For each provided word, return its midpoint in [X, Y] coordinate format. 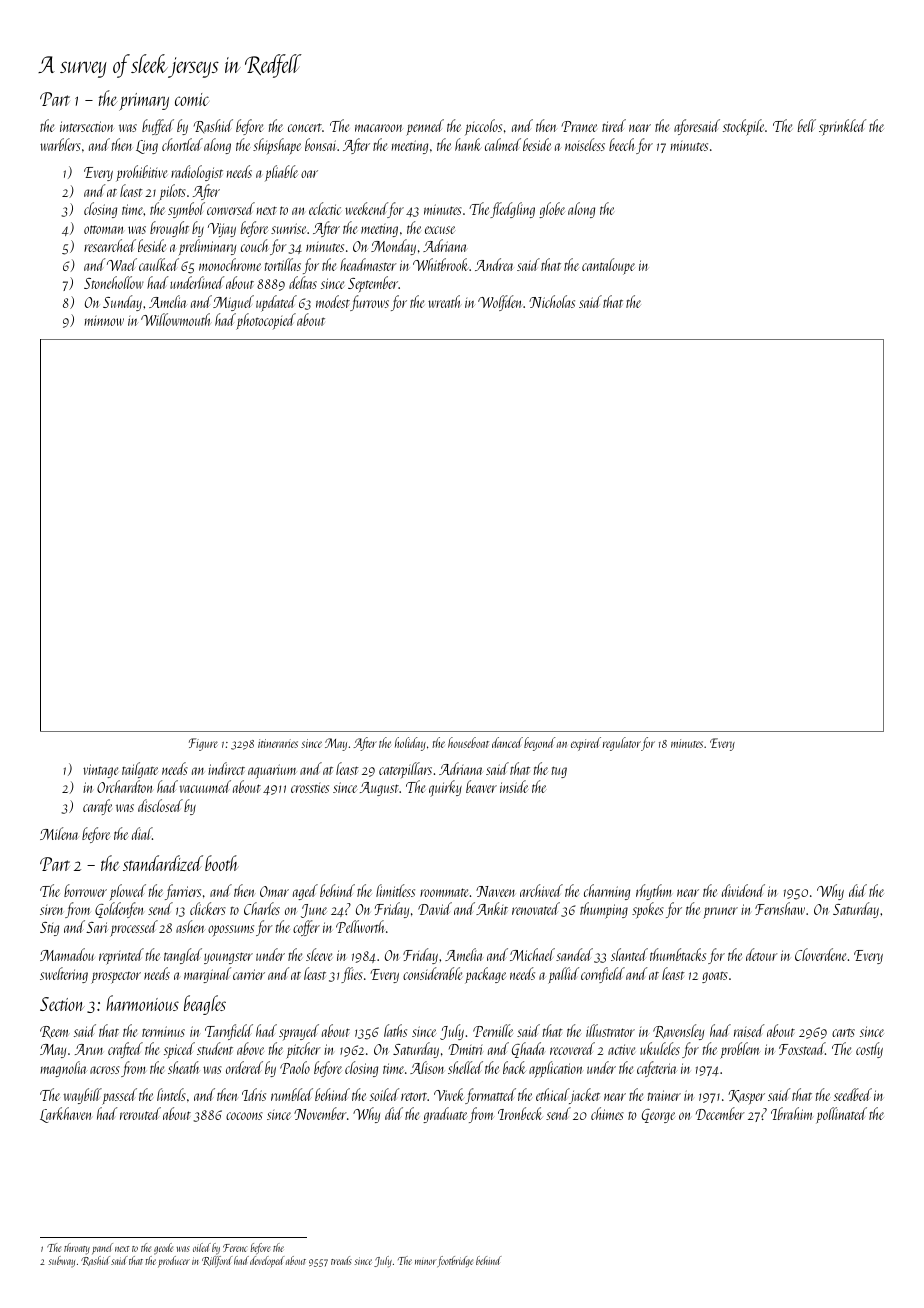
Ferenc [235, 1248]
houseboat [468, 742]
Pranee [579, 126]
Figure [203, 744]
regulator [622, 744]
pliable [281, 173]
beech [621, 144]
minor [426, 1261]
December [720, 1113]
